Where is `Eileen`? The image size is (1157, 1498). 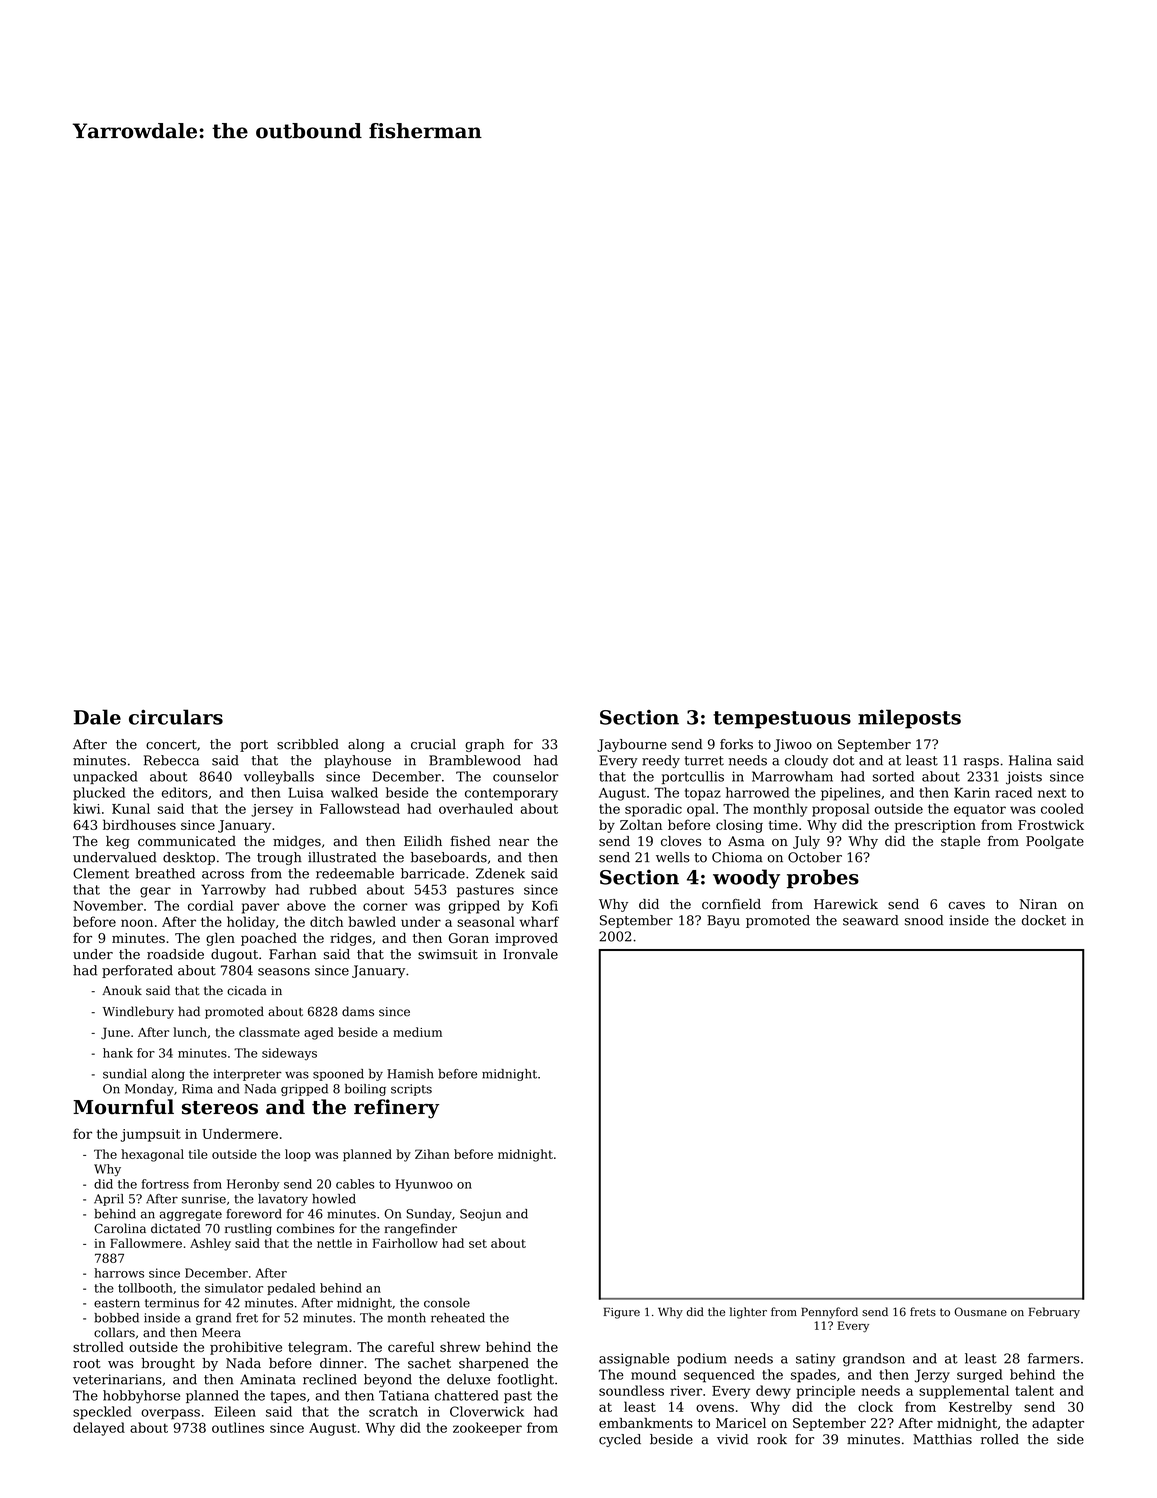 Eileen is located at coordinates (235, 1411).
